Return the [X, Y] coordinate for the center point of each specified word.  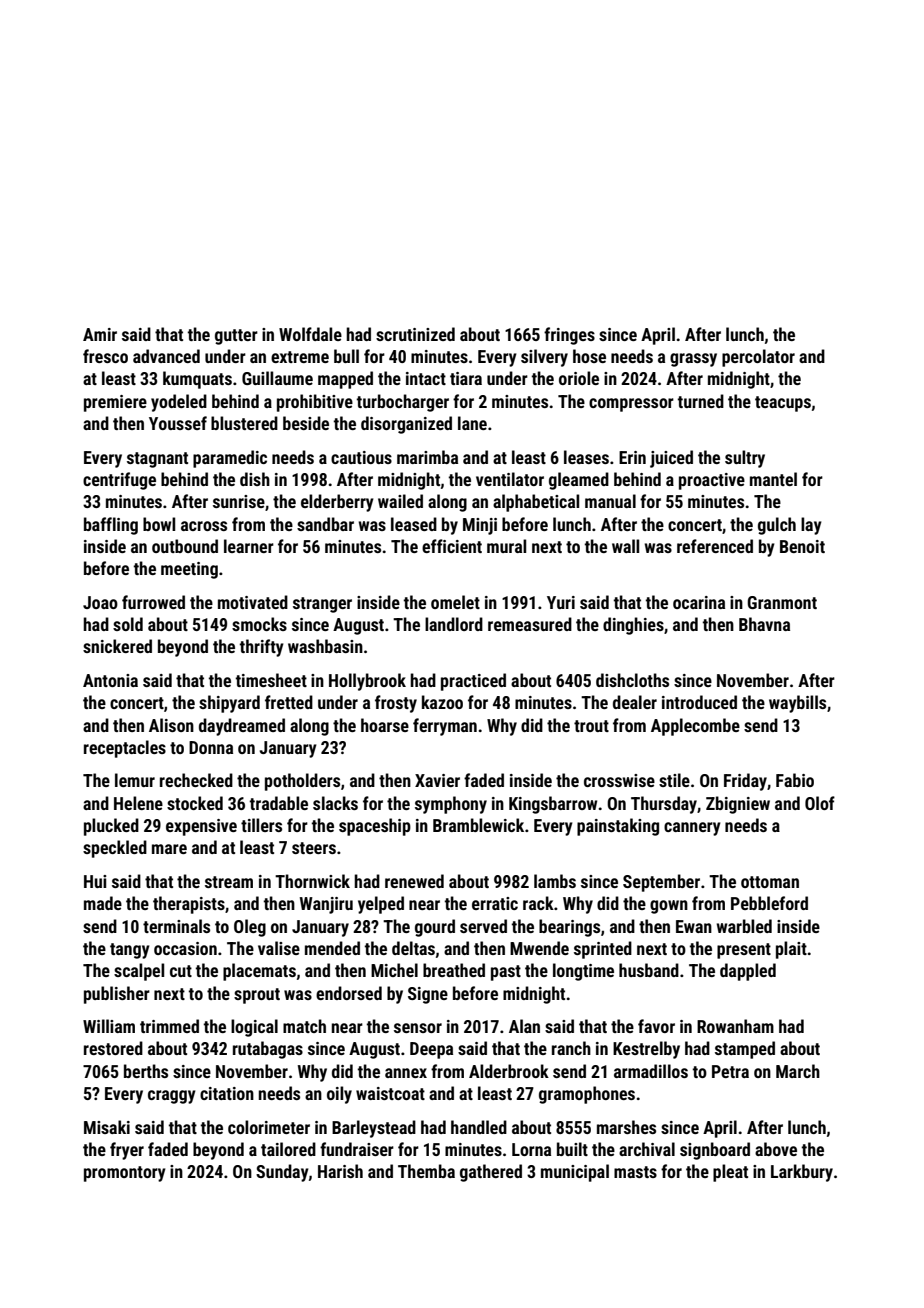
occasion [185, 948]
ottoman [770, 882]
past [506, 973]
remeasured [530, 624]
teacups [783, 404]
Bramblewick [478, 825]
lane [472, 423]
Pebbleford [769, 903]
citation [227, 1093]
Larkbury [802, 1173]
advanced [166, 356]
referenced [715, 546]
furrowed [153, 602]
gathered [491, 1173]
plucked [111, 827]
